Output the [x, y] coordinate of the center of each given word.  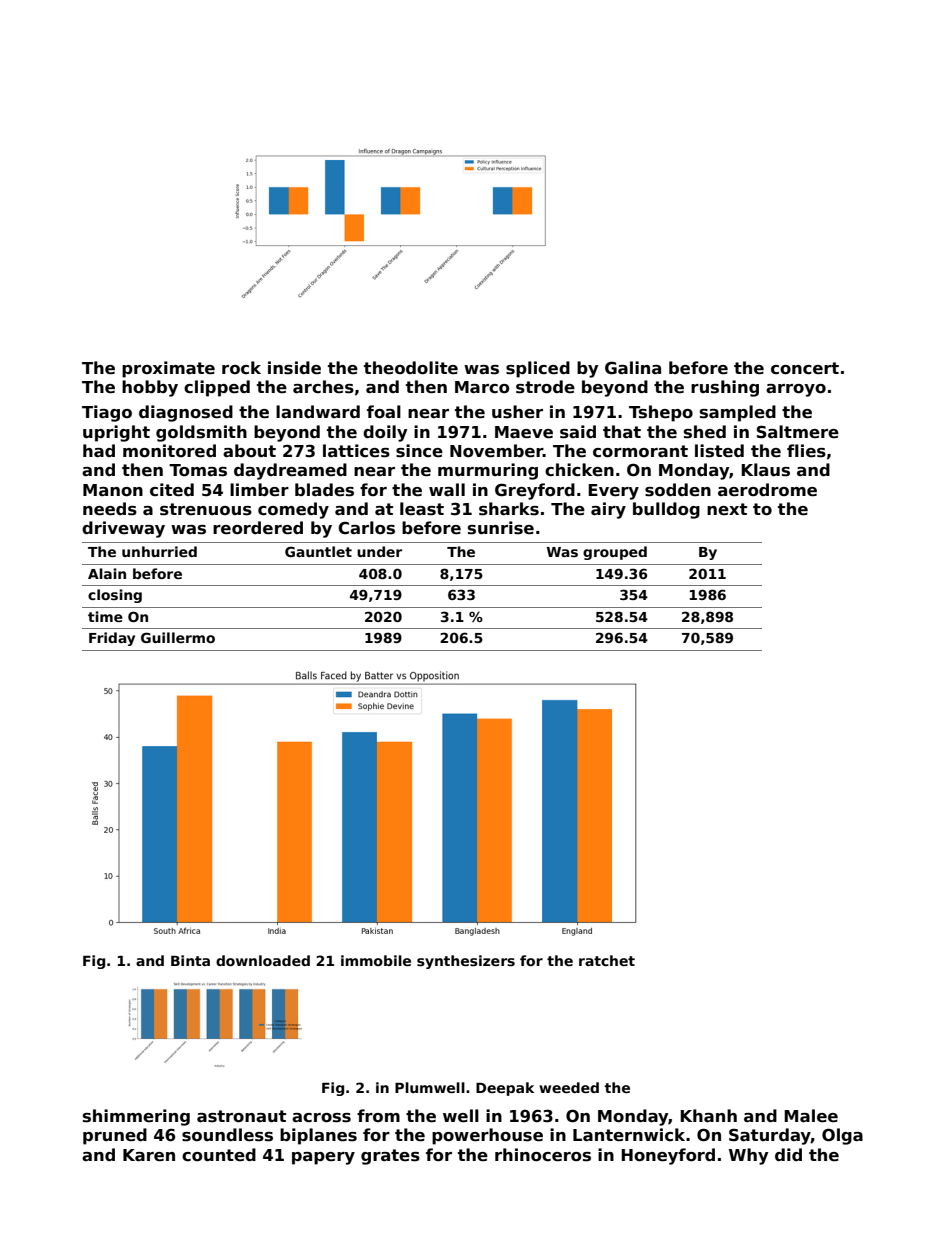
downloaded [263, 960]
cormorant [640, 451]
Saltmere [798, 432]
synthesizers [466, 962]
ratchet [607, 960]
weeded [569, 1087]
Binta [190, 960]
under [379, 551]
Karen [149, 1155]
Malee [811, 1116]
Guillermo [178, 637]
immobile [376, 960]
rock [241, 367]
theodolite [411, 368]
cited [172, 490]
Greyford [535, 491]
